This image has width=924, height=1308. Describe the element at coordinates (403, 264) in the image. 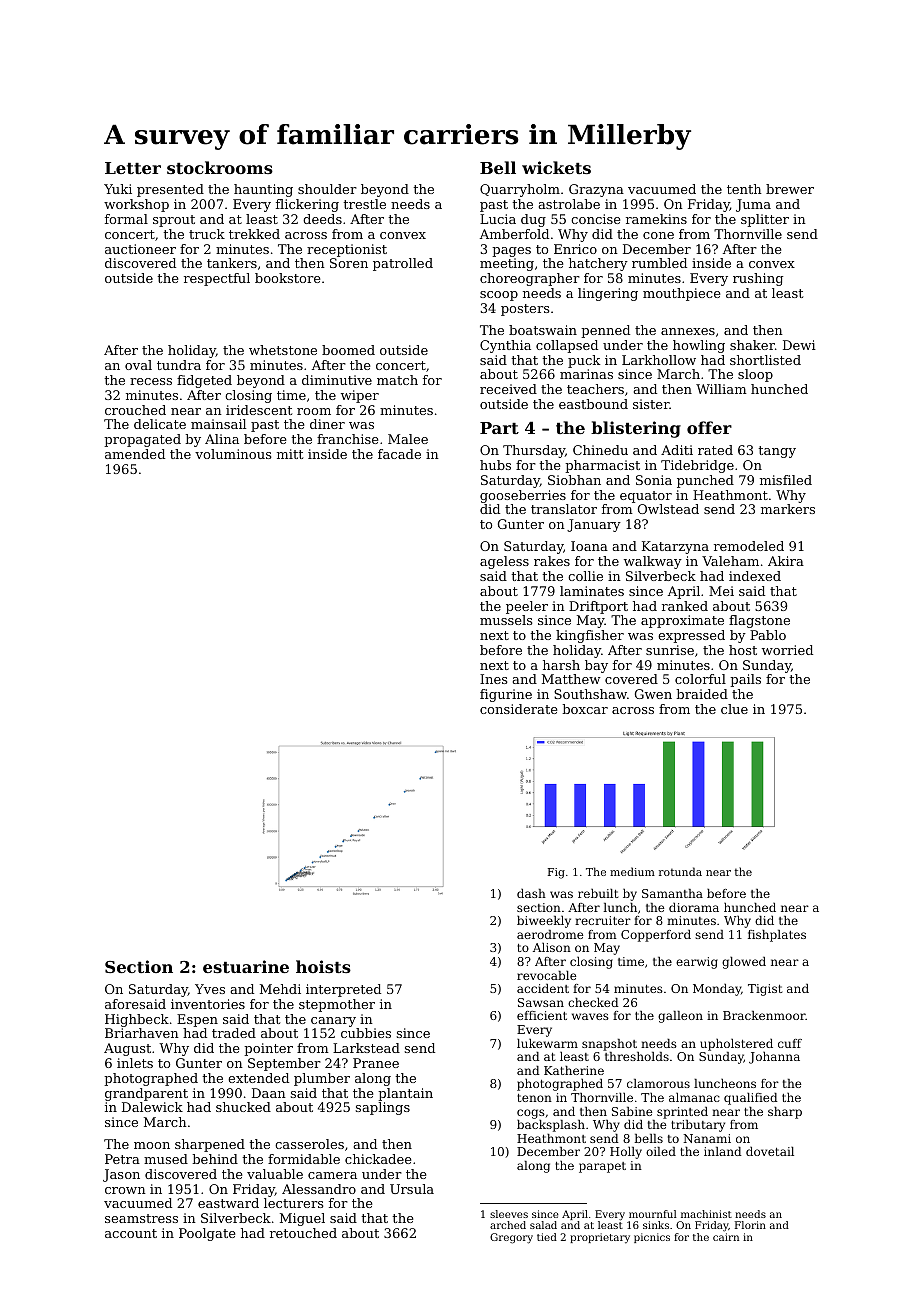

I see `patrolled` at that location.
